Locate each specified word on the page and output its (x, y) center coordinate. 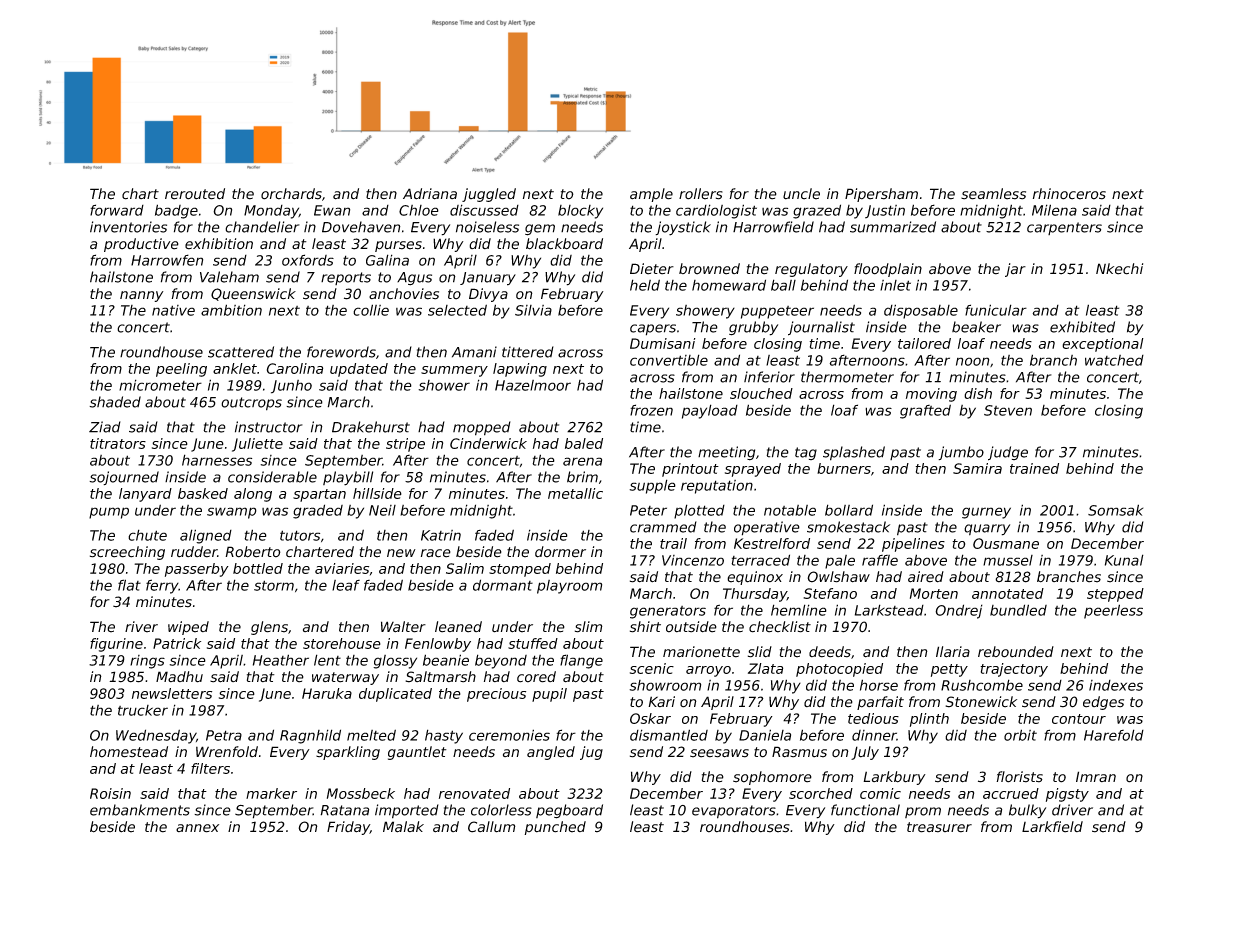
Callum (492, 827)
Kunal (1124, 560)
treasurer (939, 827)
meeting (726, 453)
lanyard (145, 495)
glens (269, 628)
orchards (291, 194)
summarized (893, 227)
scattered (241, 352)
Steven (1008, 410)
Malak (403, 827)
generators (668, 612)
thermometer (847, 377)
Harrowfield (773, 227)
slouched (761, 393)
